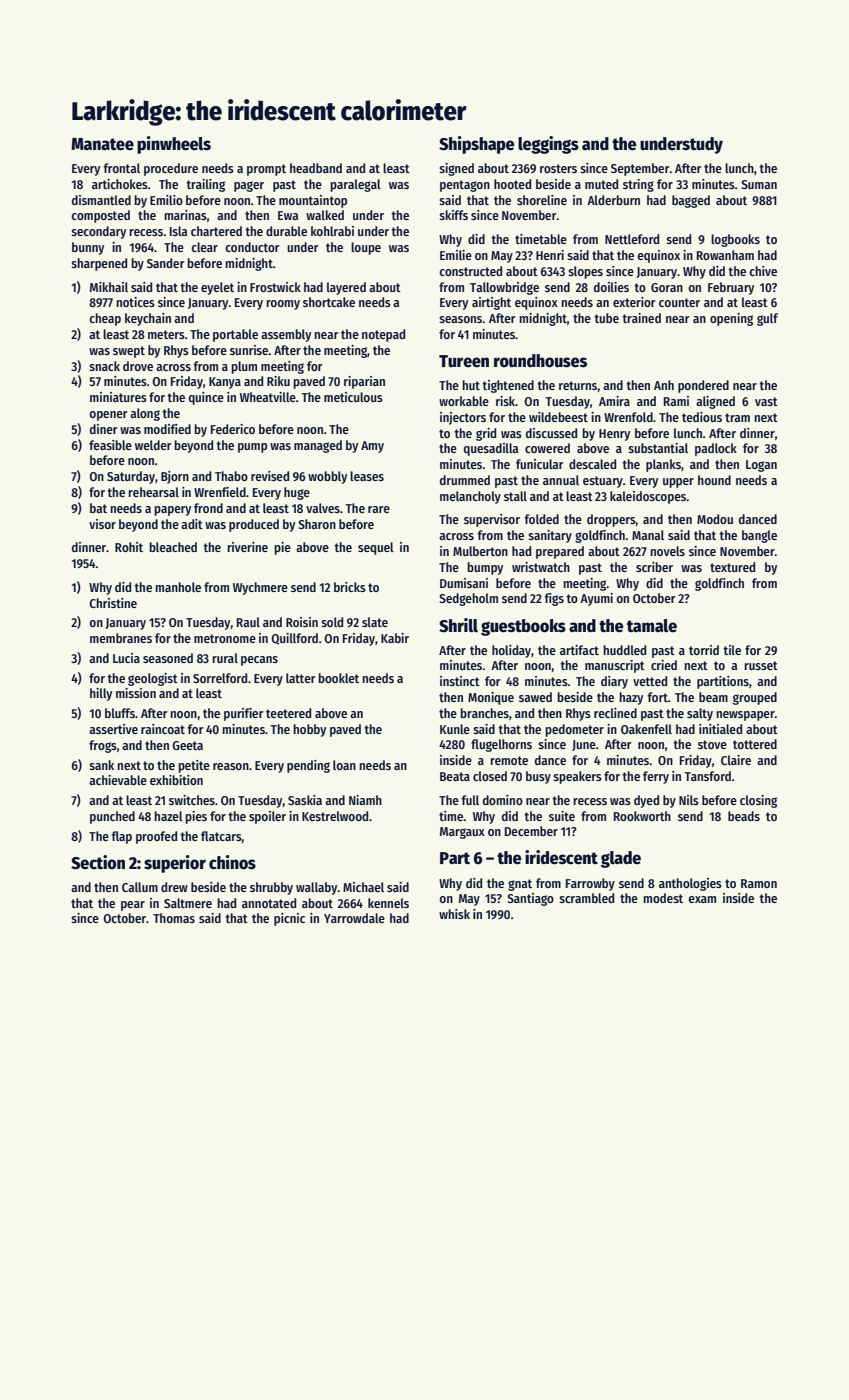 The image size is (849, 1400). What do you see at coordinates (353, 397) in the page?
I see `meticulous` at bounding box center [353, 397].
